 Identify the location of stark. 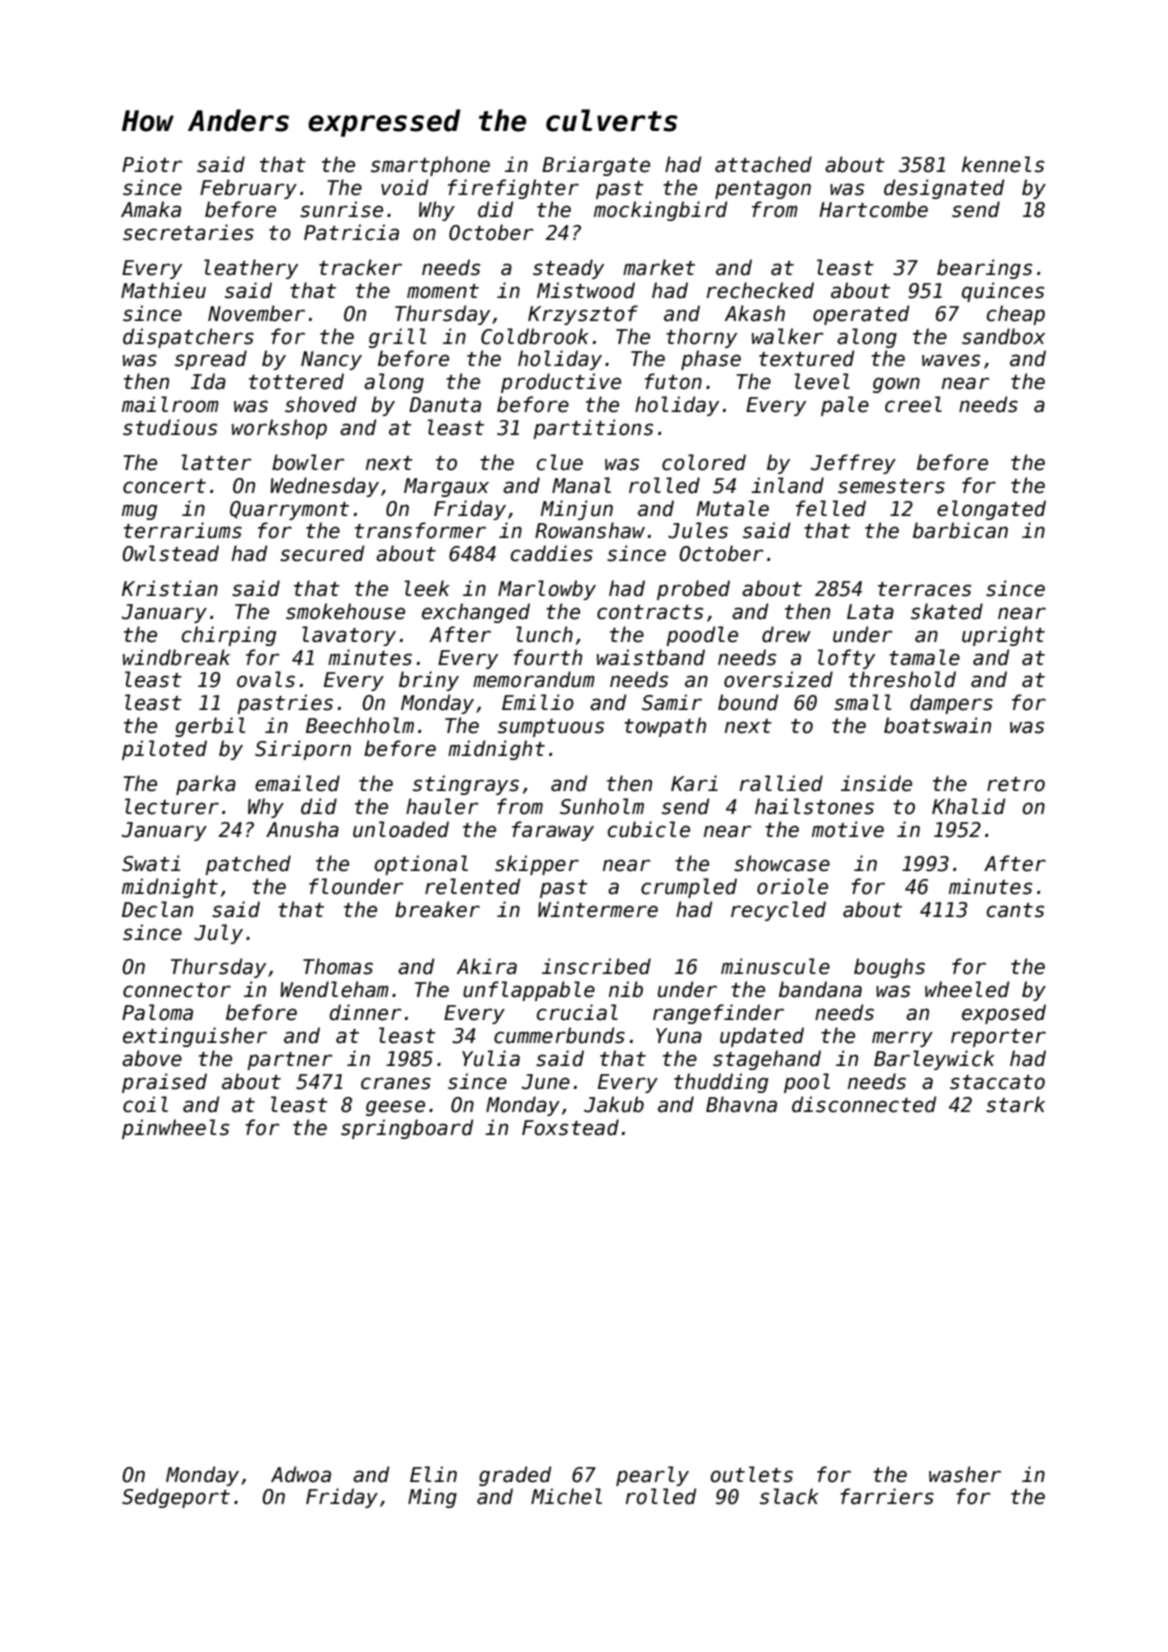
(1015, 1104).
